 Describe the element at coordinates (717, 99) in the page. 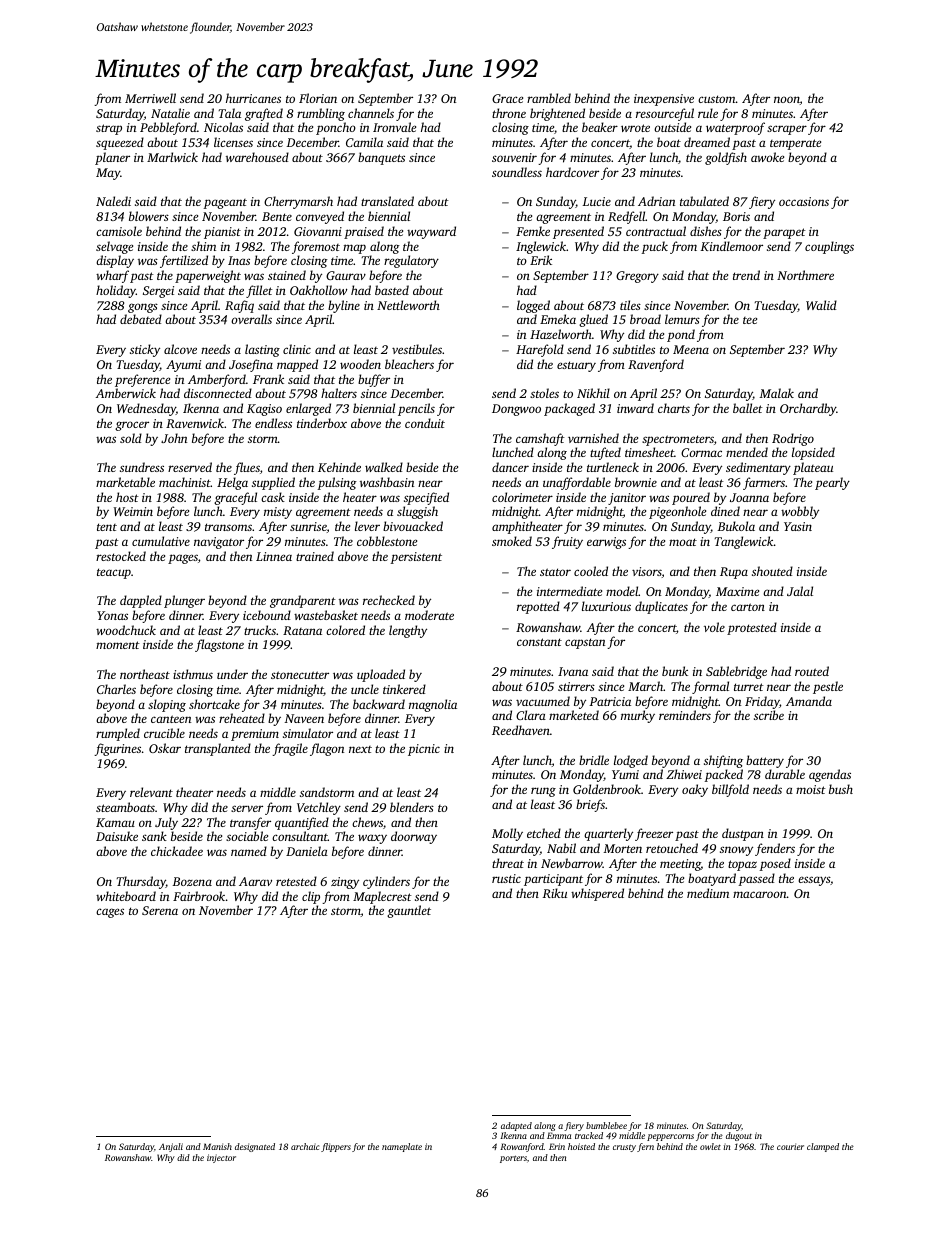

I see `custom` at that location.
